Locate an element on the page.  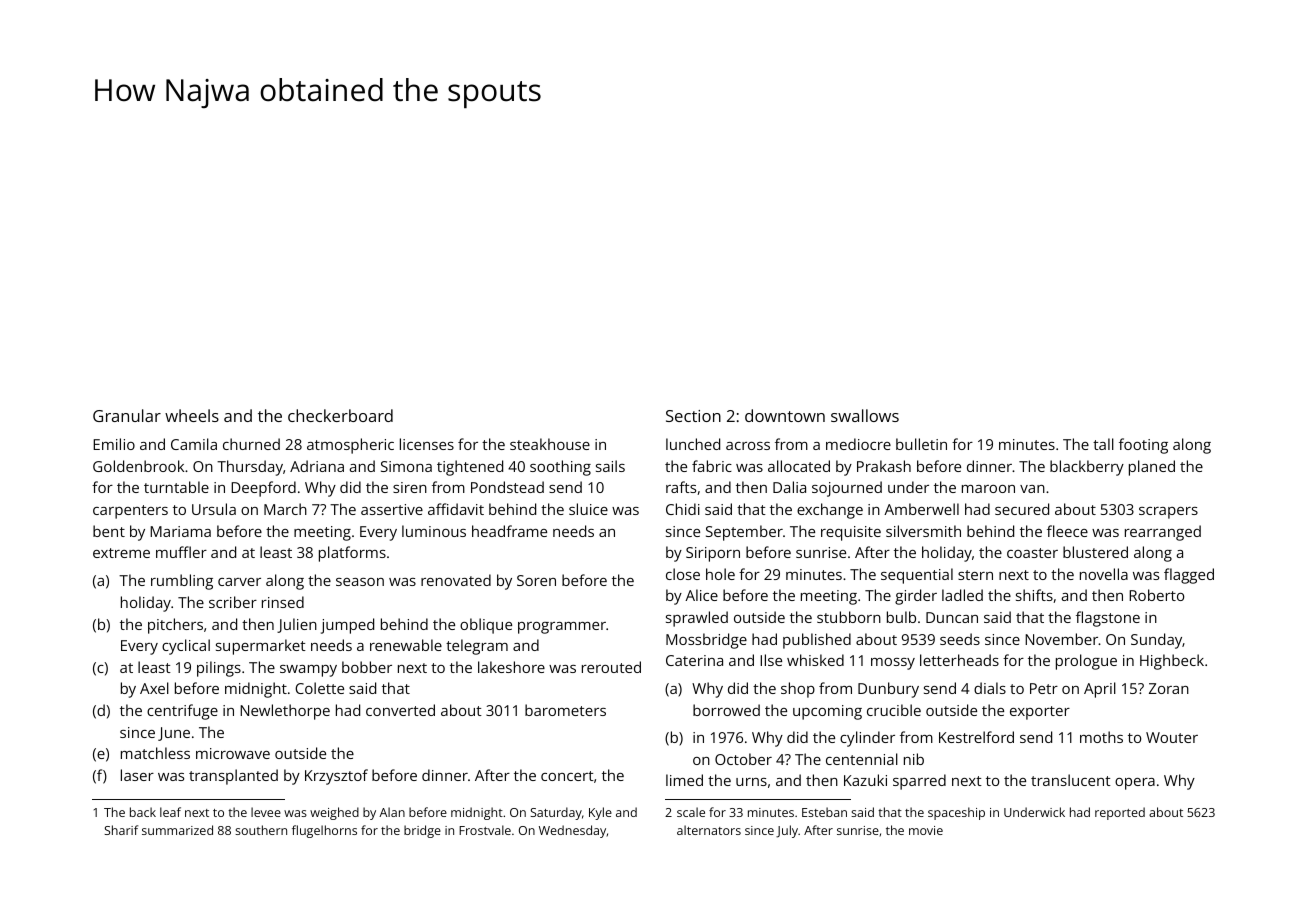
barometers is located at coordinates (565, 710).
